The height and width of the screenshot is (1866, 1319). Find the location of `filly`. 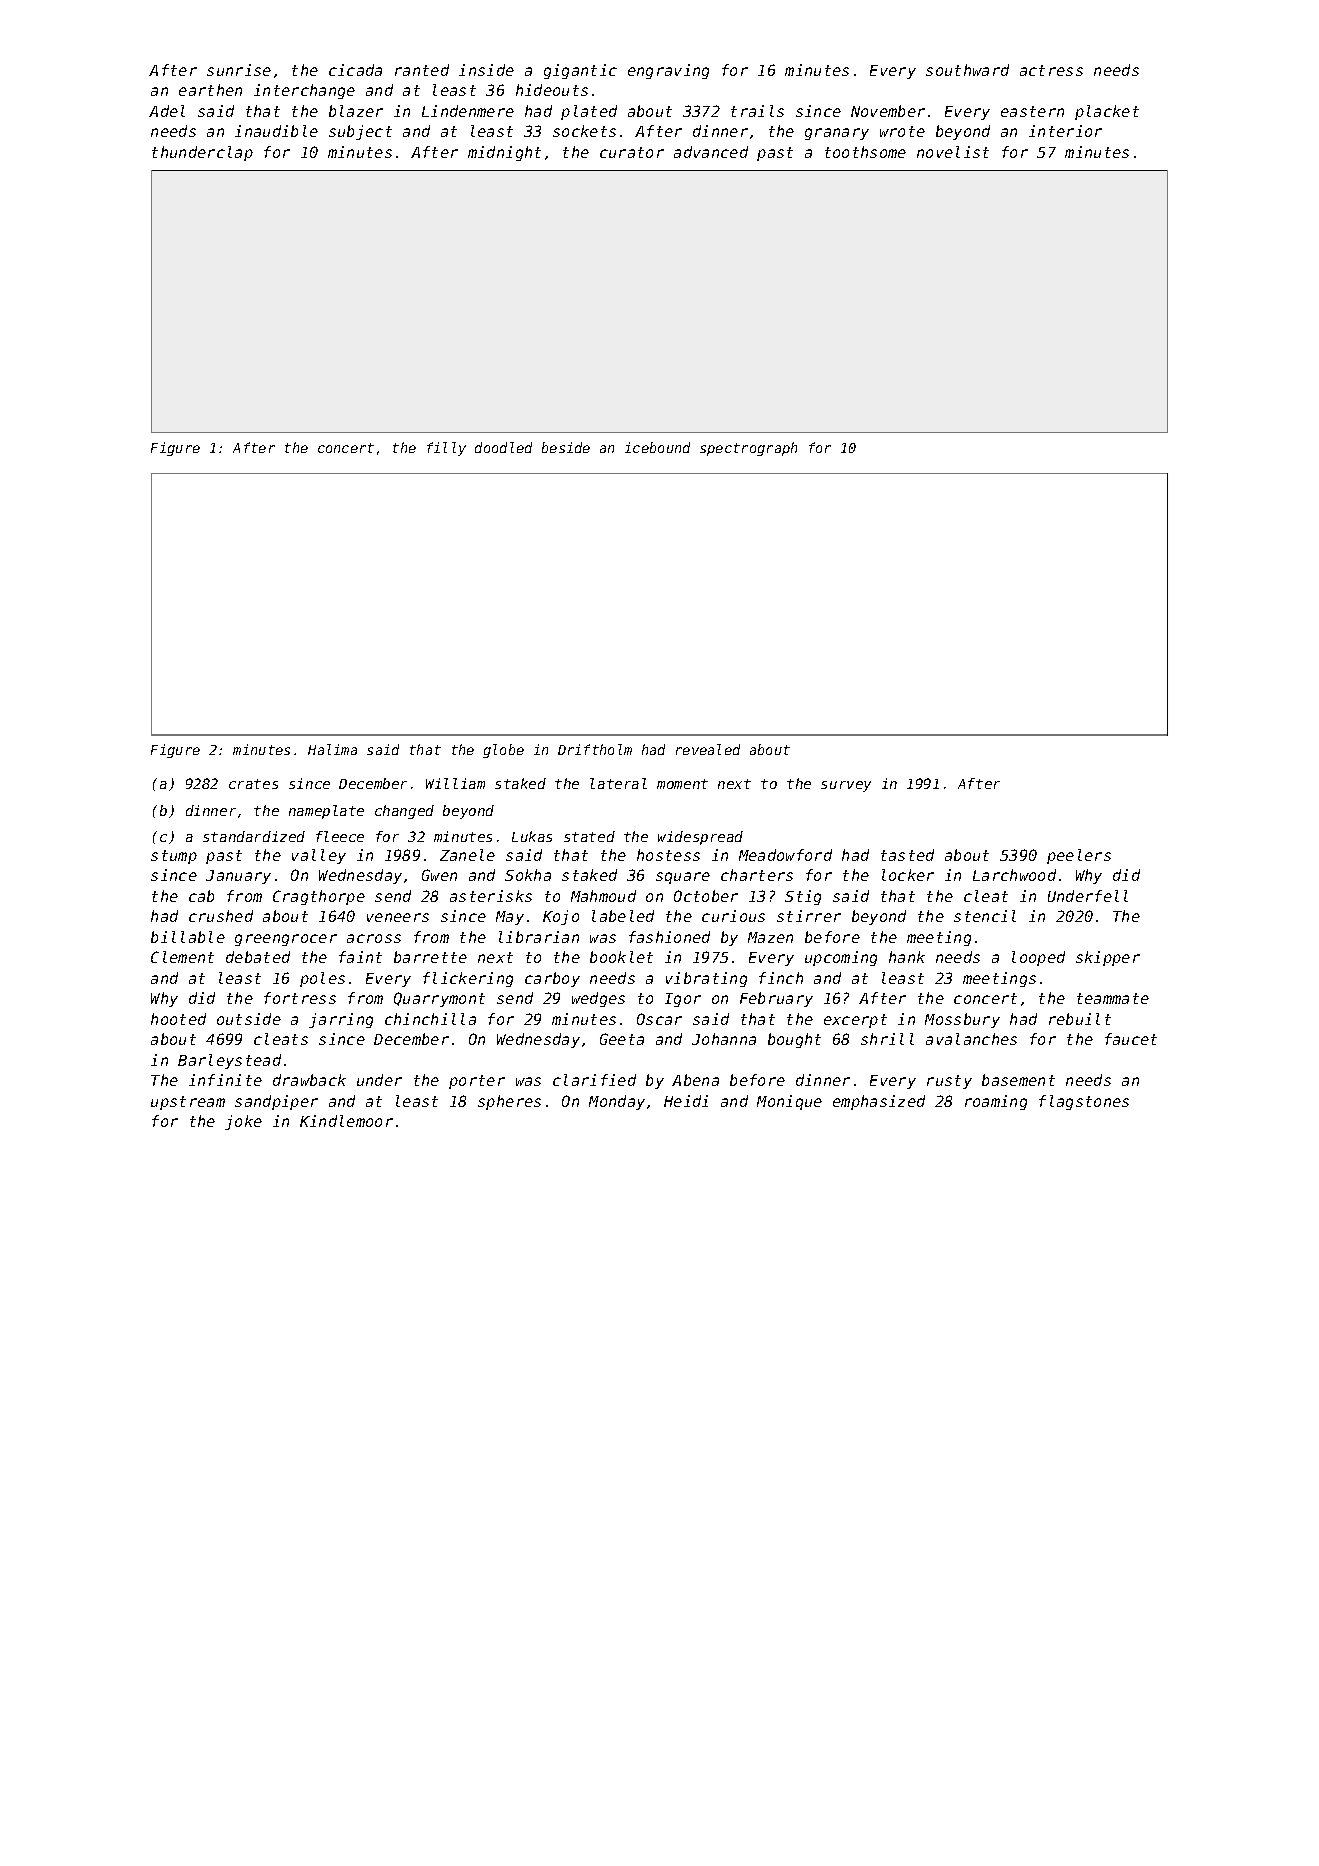

filly is located at coordinates (446, 449).
